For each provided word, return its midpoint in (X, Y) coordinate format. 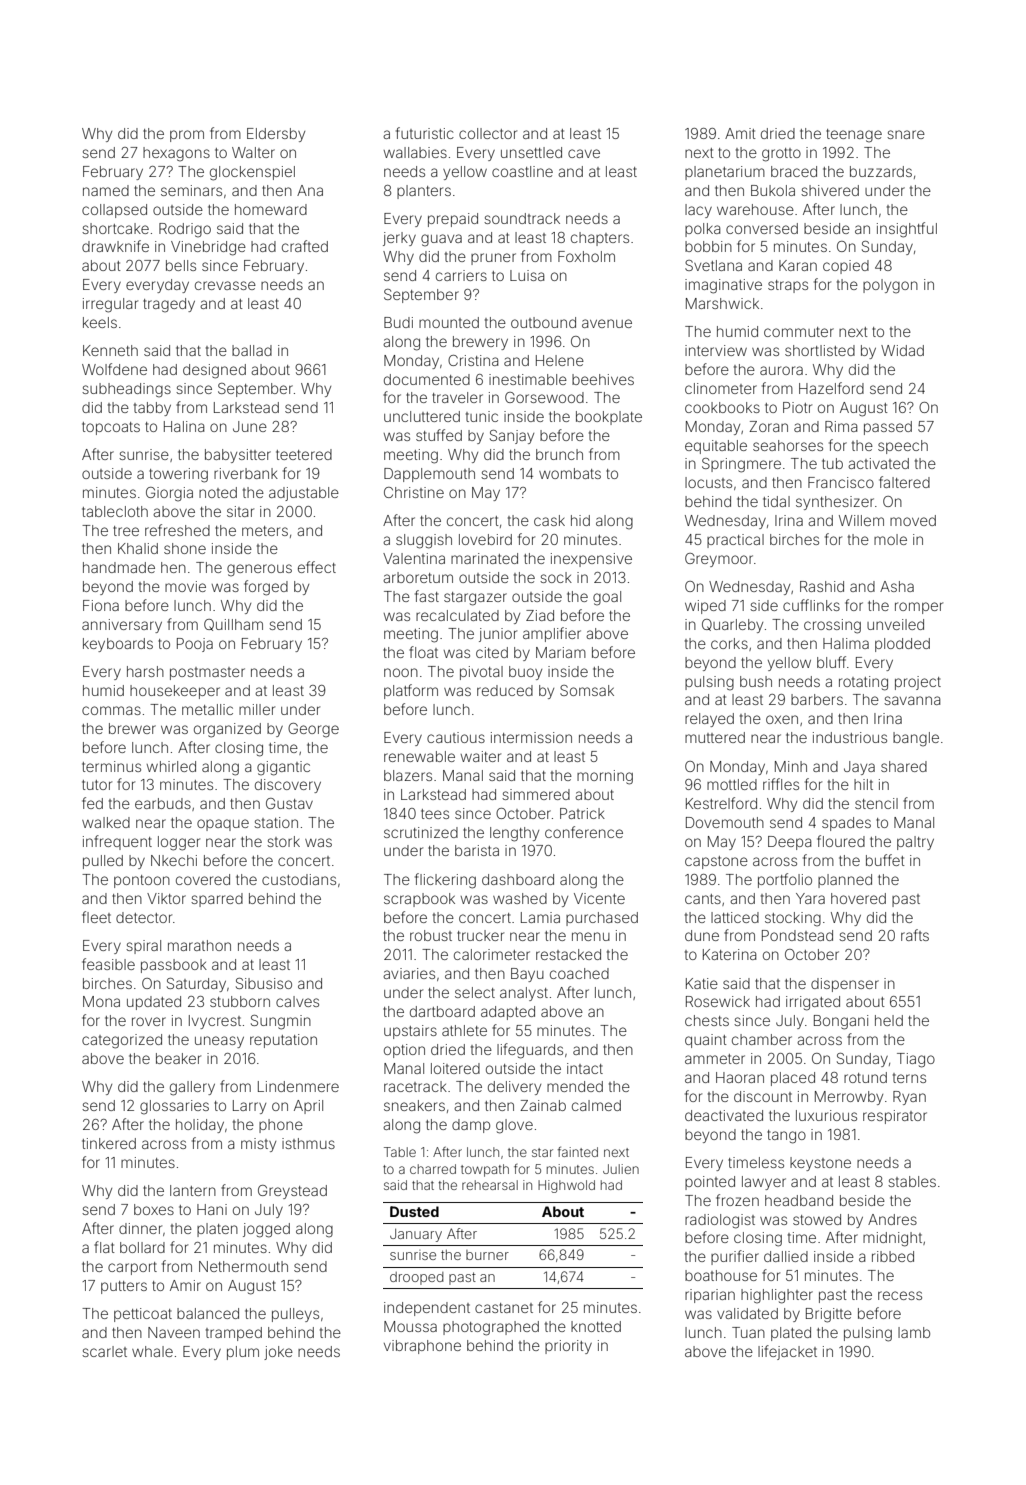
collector (488, 133)
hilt (863, 784)
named (106, 190)
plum (243, 1353)
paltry (915, 843)
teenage (854, 136)
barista (477, 850)
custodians (299, 879)
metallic (207, 709)
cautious (456, 737)
